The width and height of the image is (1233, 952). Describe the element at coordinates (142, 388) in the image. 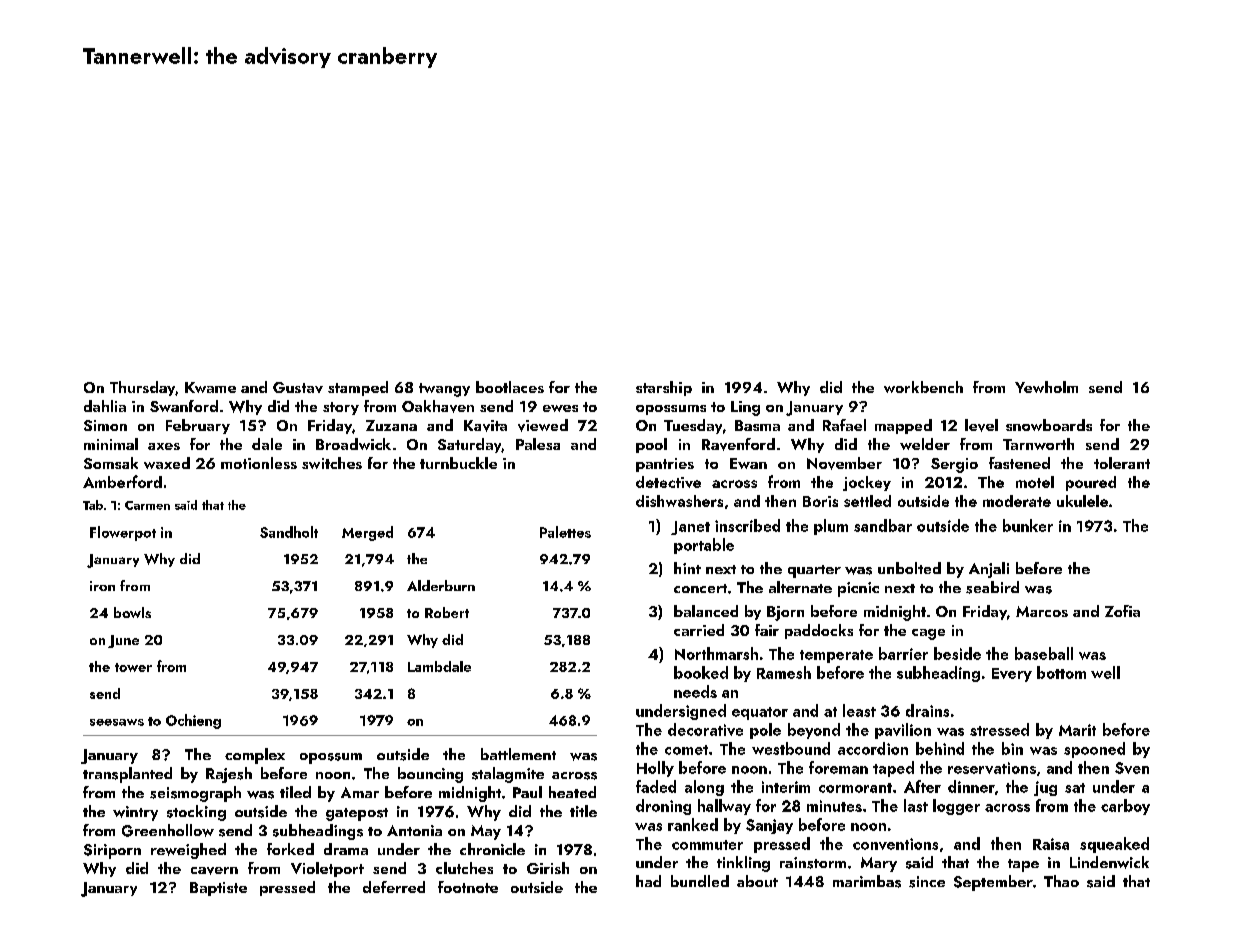

I see `Thursday` at that location.
